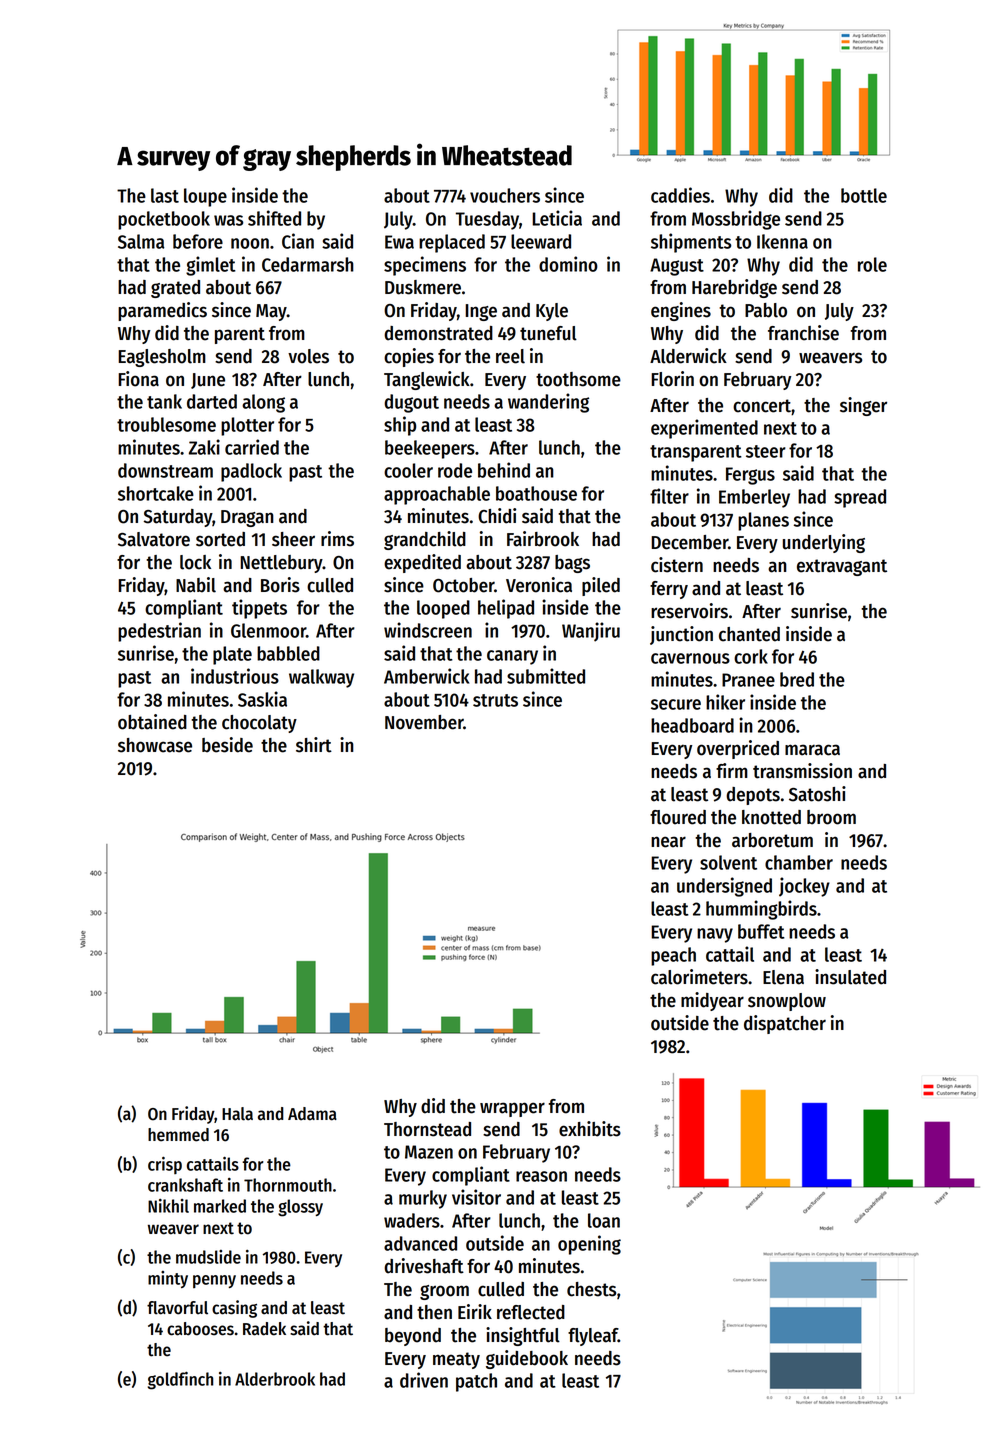  What do you see at coordinates (590, 1129) in the page?
I see `exhibits` at bounding box center [590, 1129].
